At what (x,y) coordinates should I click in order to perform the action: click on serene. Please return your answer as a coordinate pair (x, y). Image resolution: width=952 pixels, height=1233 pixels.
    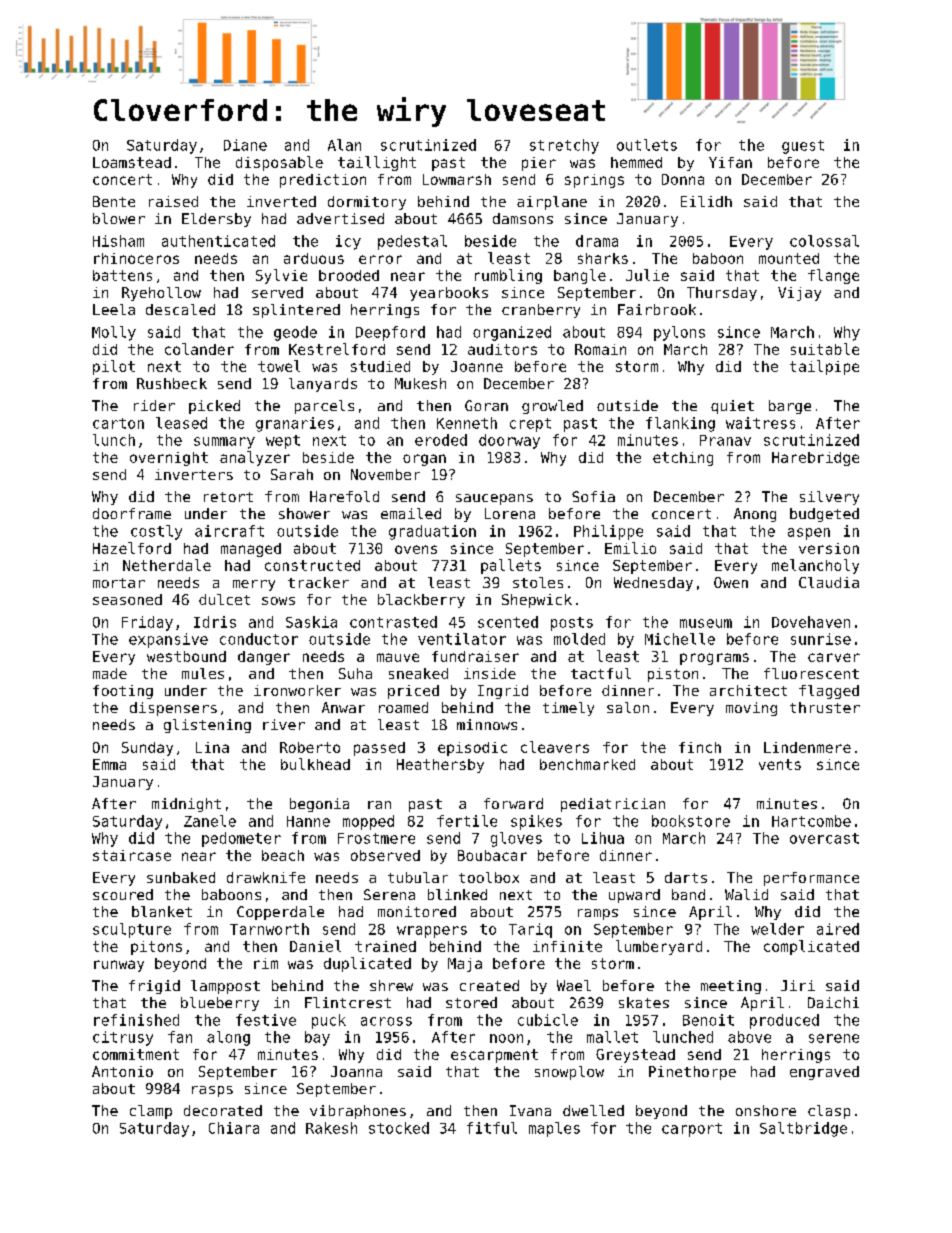
    Looking at the image, I should click on (834, 1038).
